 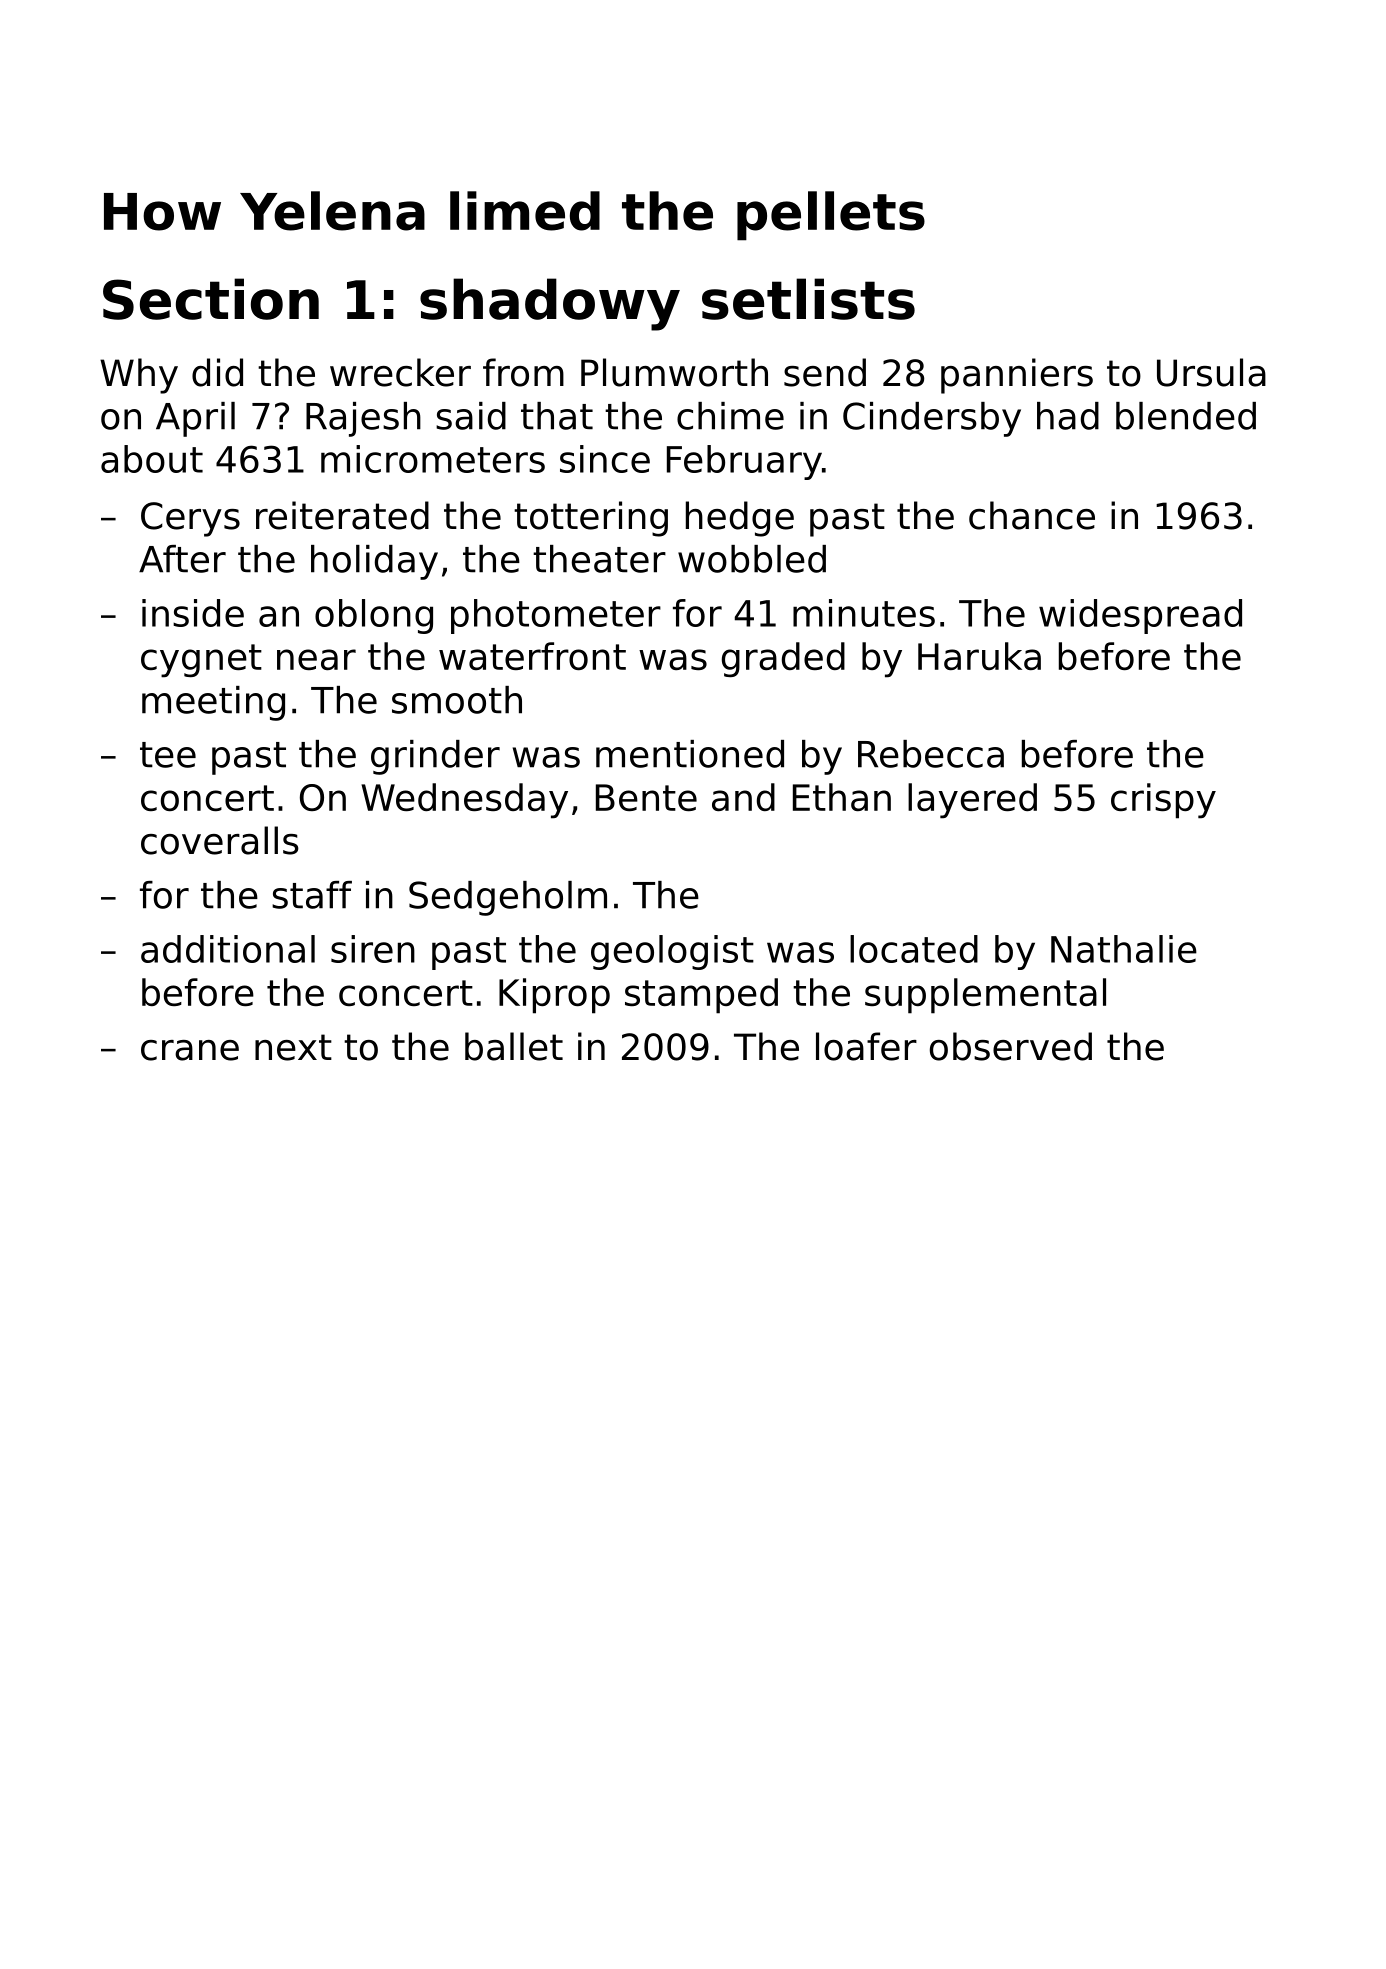 What do you see at coordinates (508, 898) in the document?
I see `Sedgeholm` at bounding box center [508, 898].
